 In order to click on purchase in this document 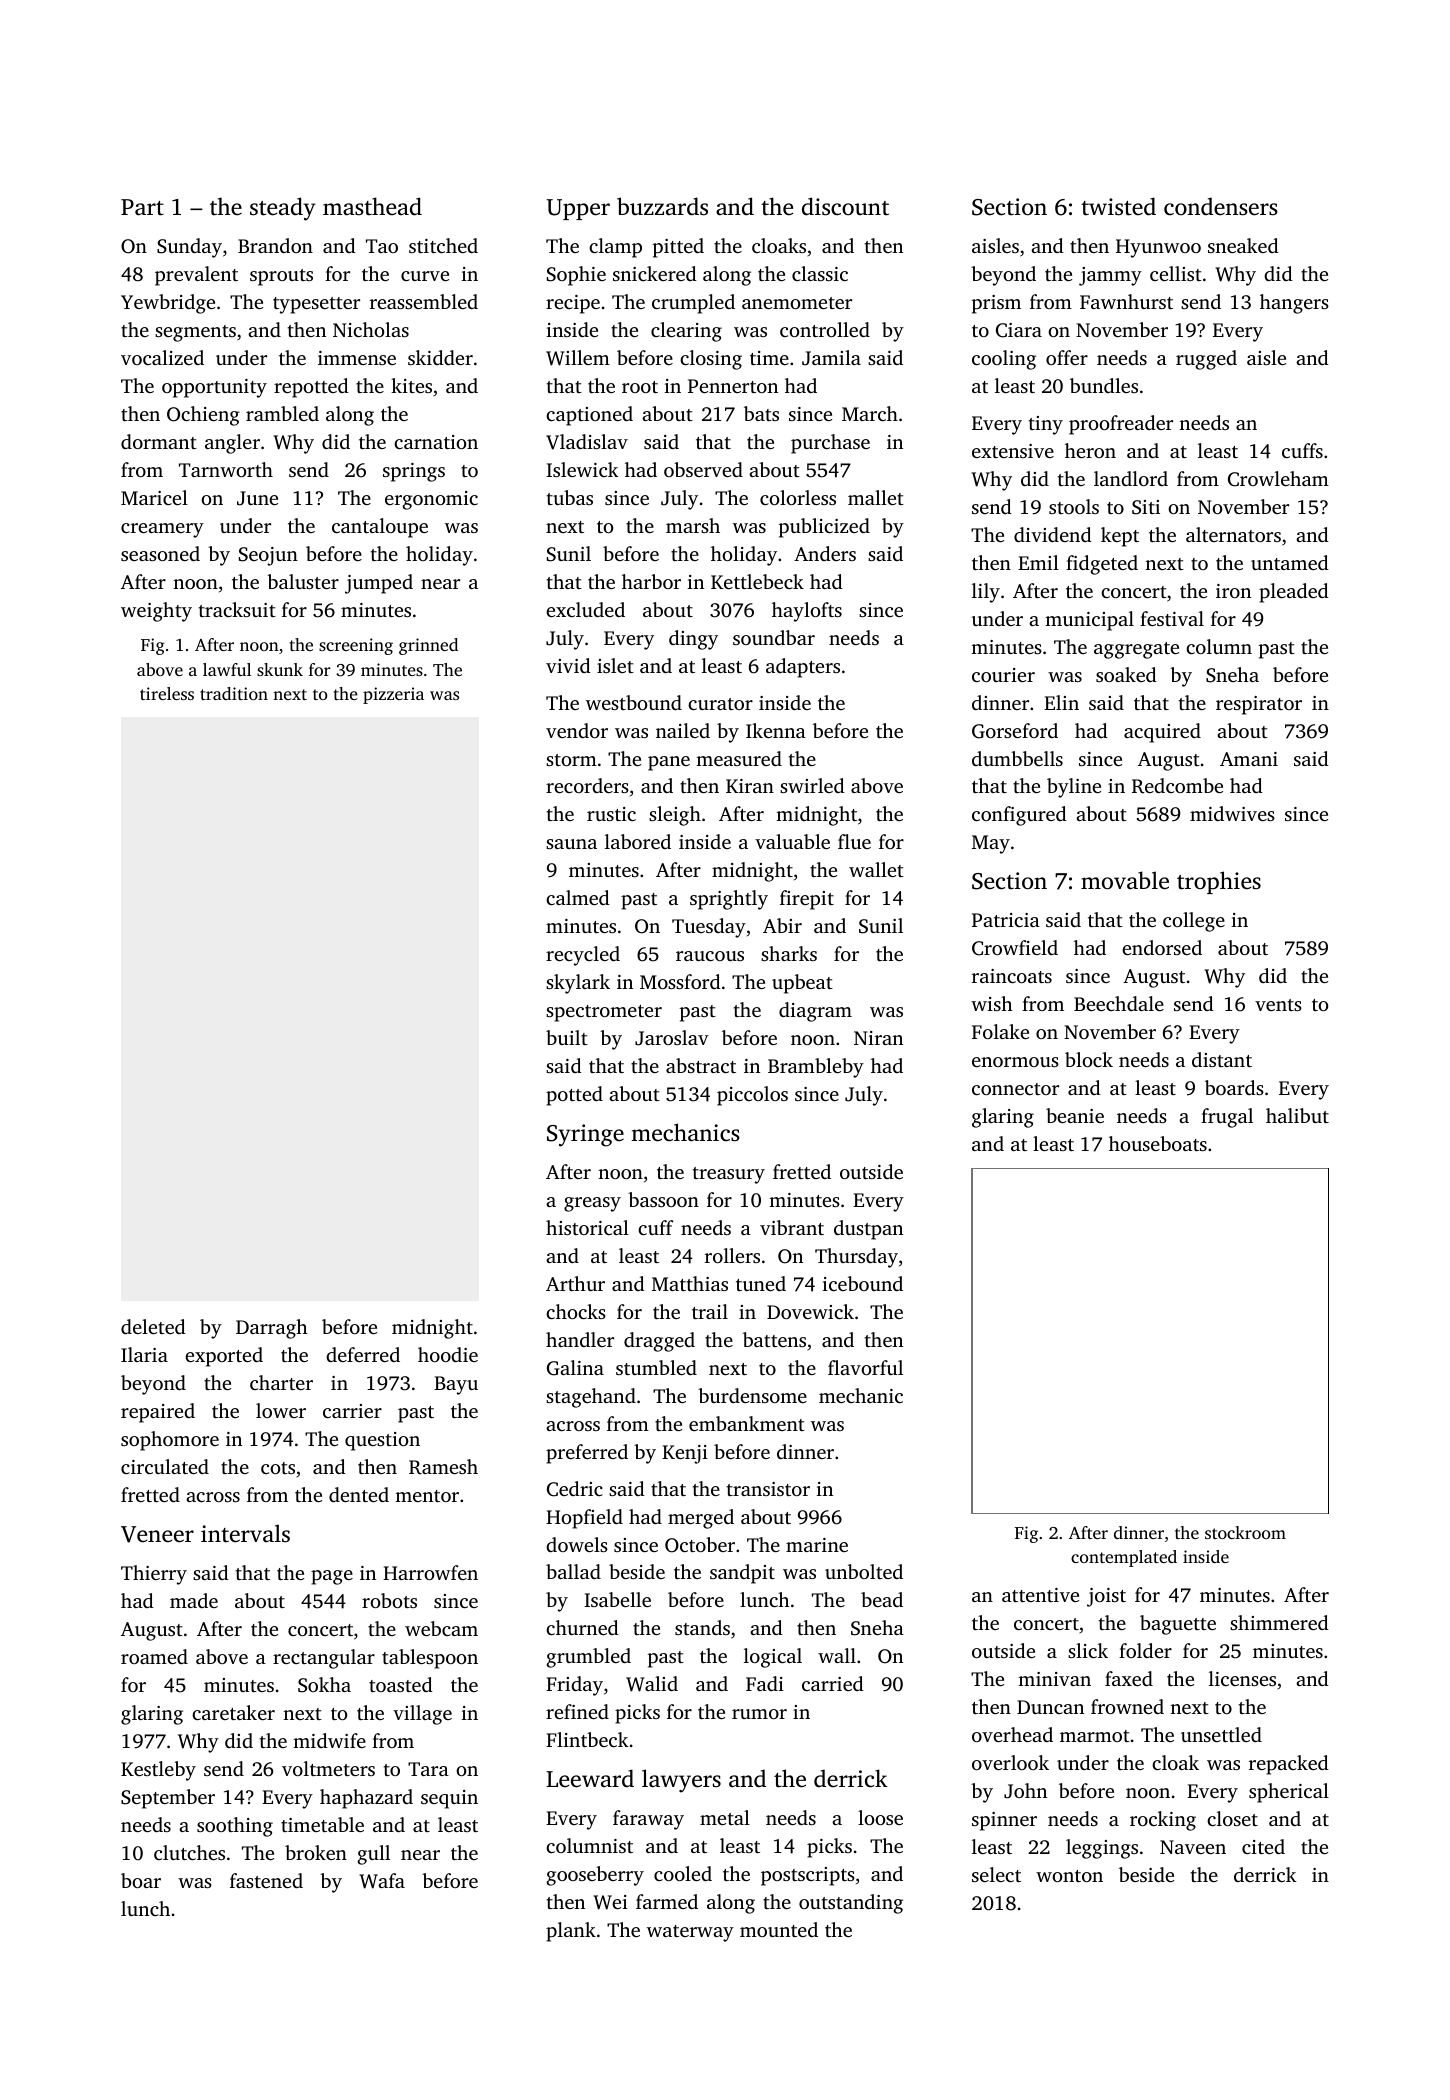, I will do `click(830, 444)`.
